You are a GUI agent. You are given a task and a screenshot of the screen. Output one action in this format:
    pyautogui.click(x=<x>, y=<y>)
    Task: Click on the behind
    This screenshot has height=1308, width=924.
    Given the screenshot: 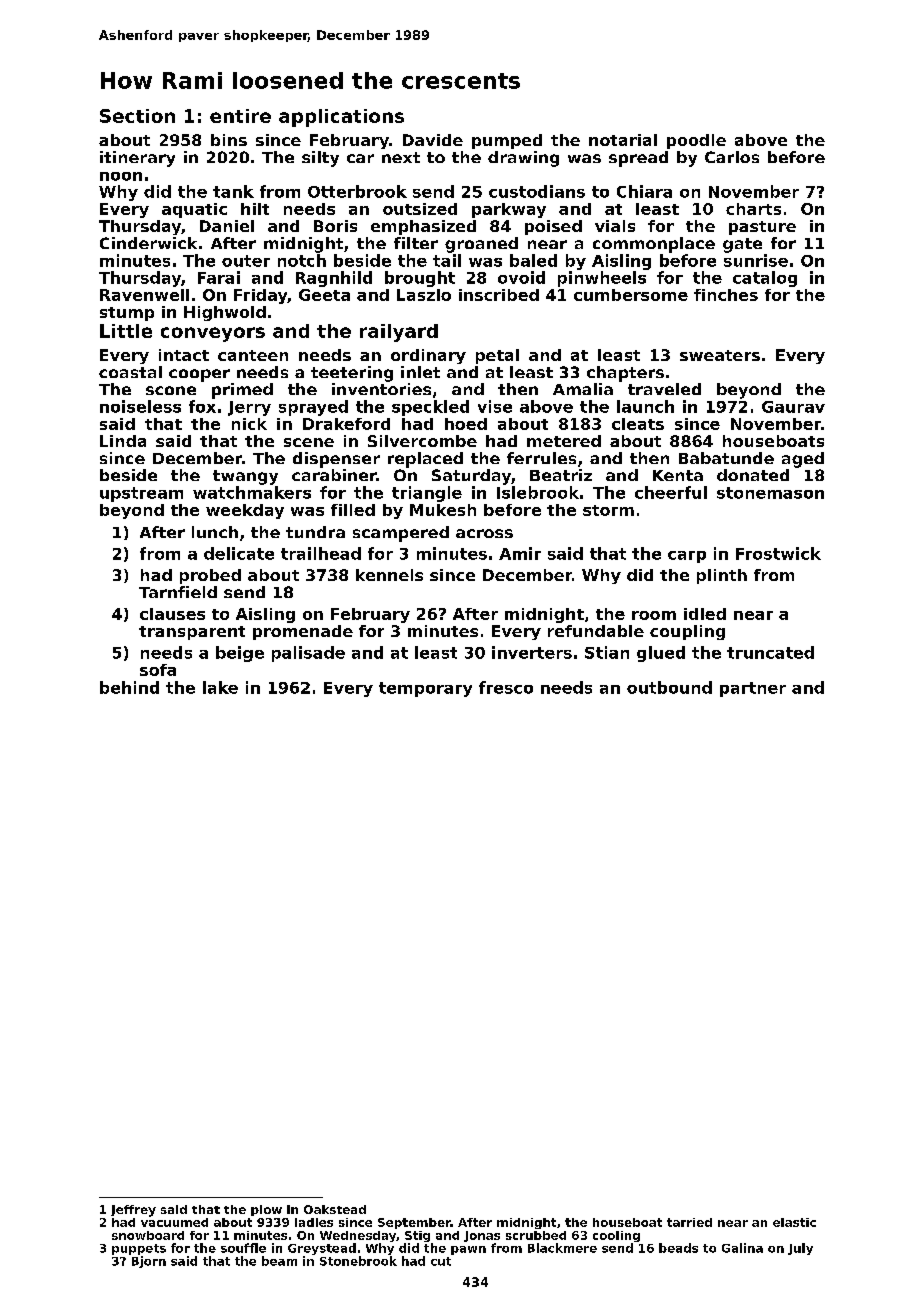 What is the action you would take?
    pyautogui.click(x=129, y=687)
